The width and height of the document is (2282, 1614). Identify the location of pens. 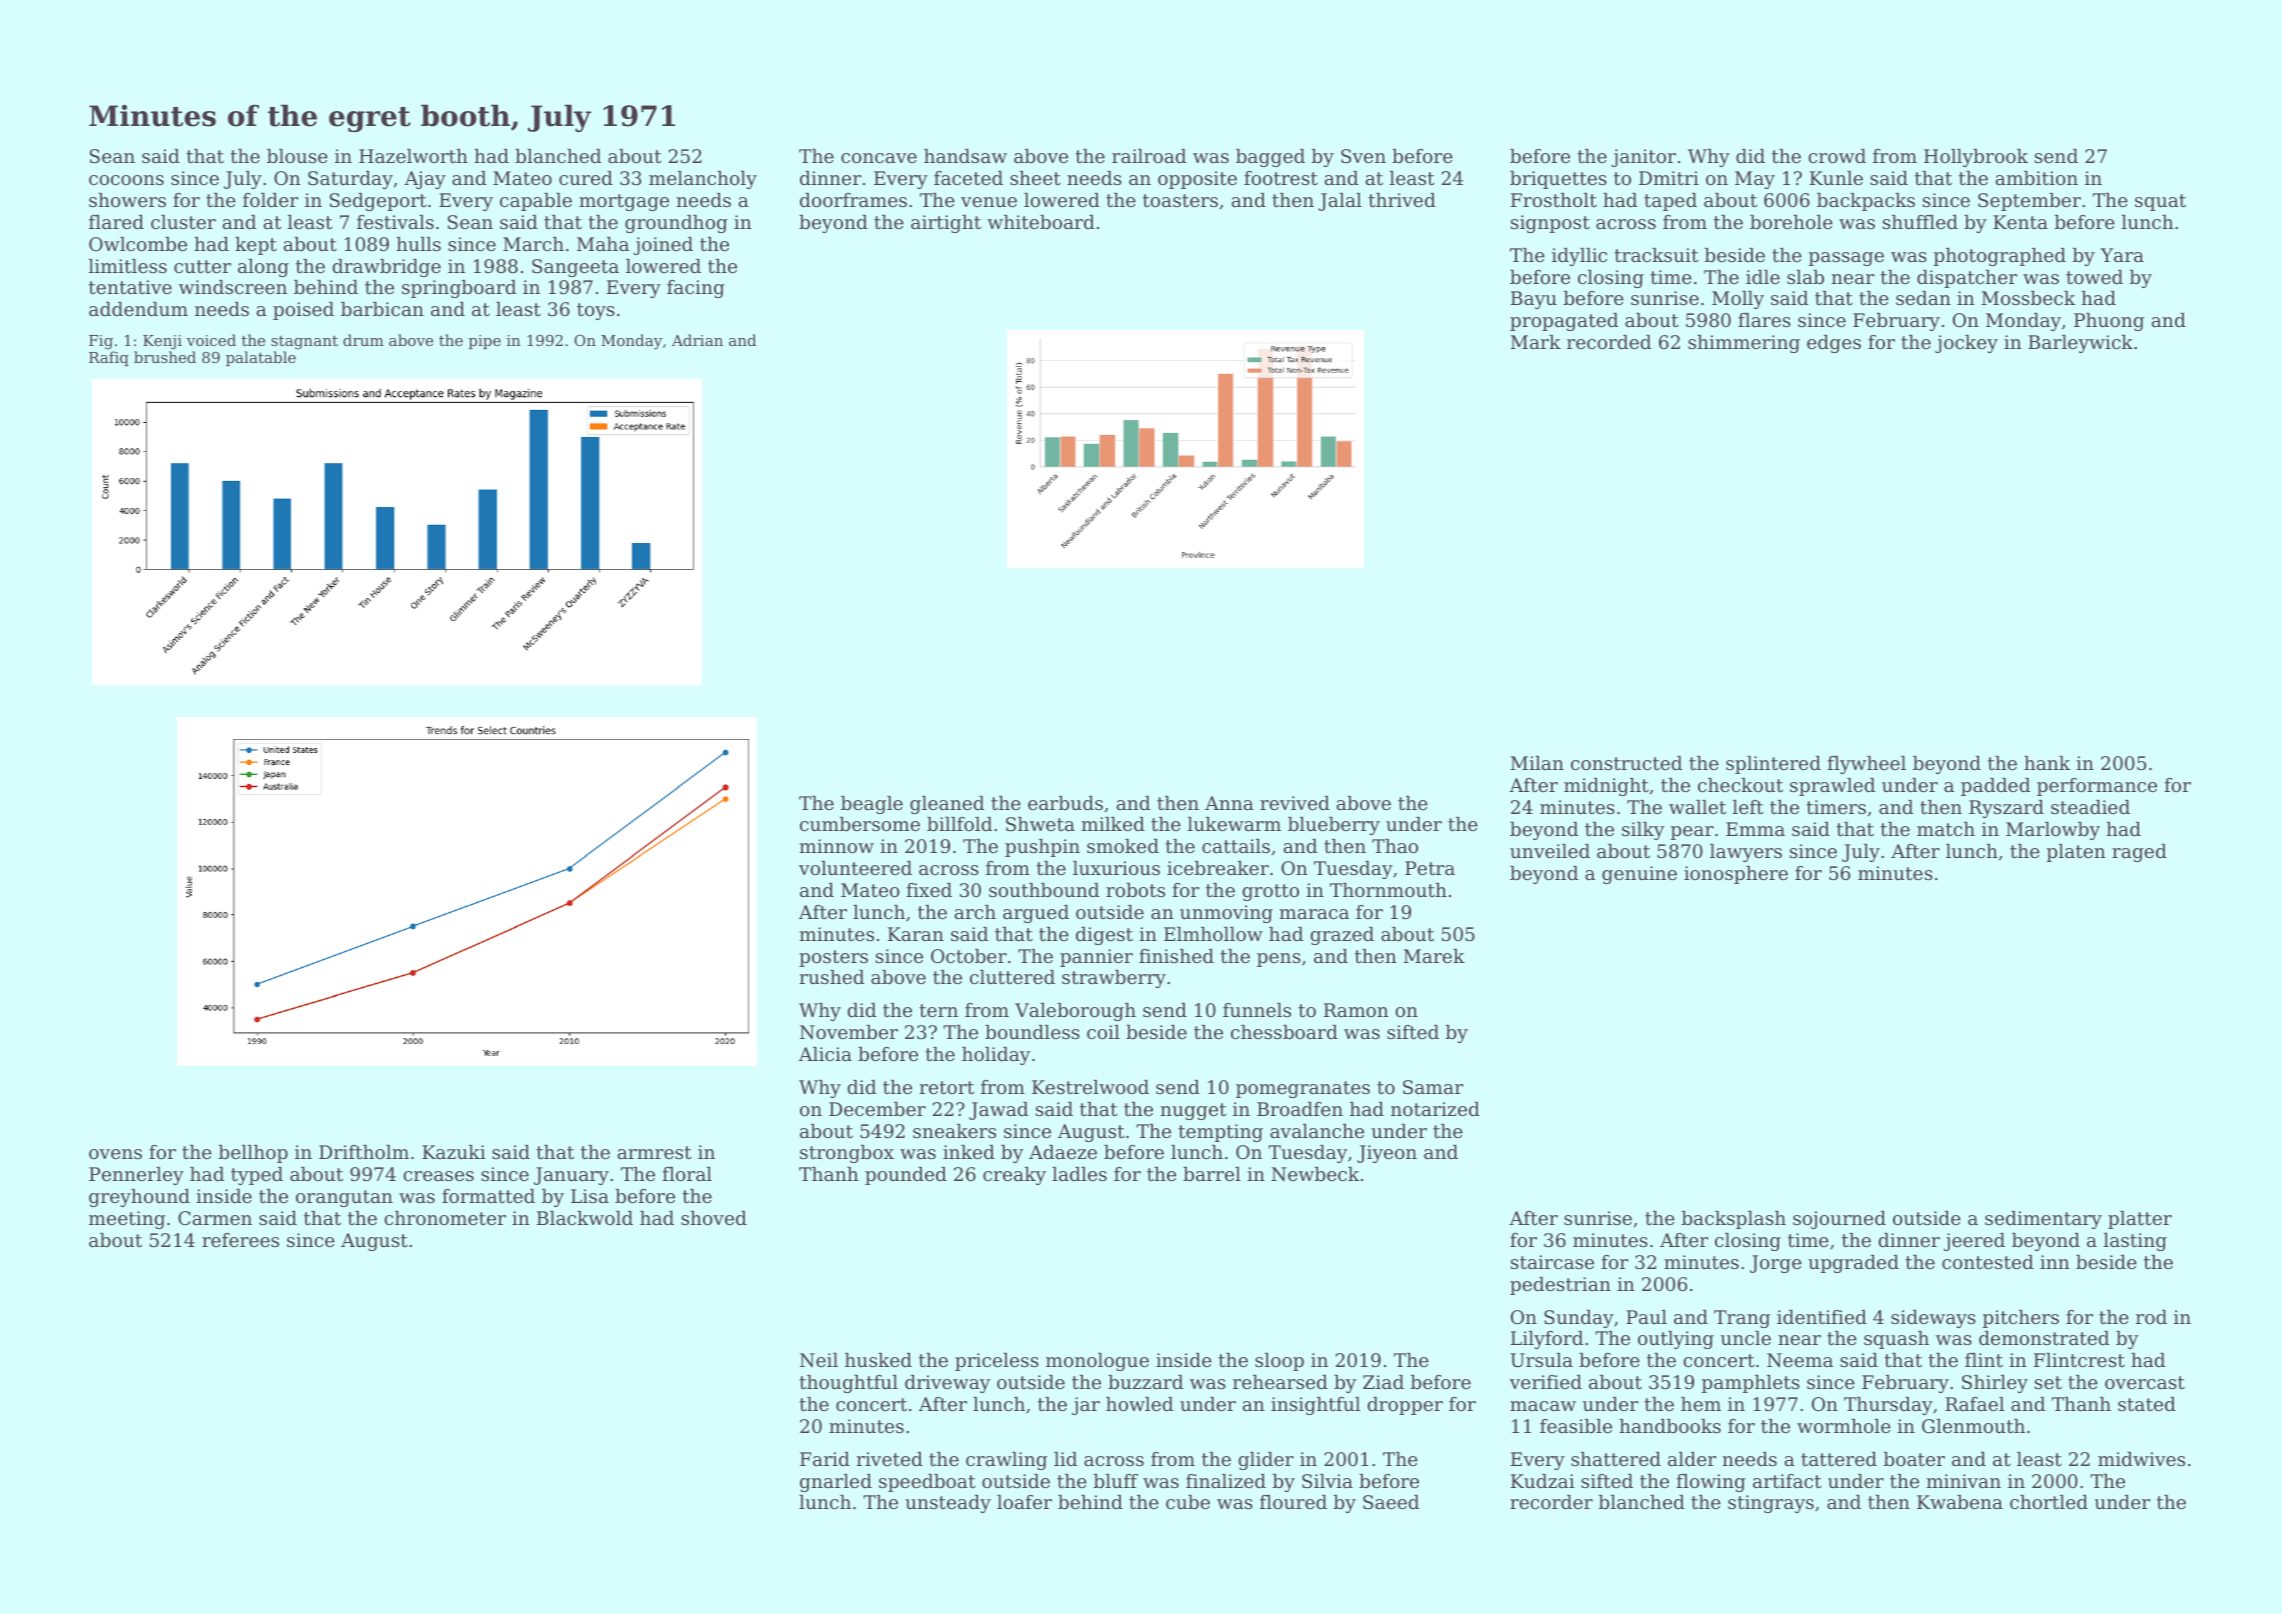
(1279, 960).
